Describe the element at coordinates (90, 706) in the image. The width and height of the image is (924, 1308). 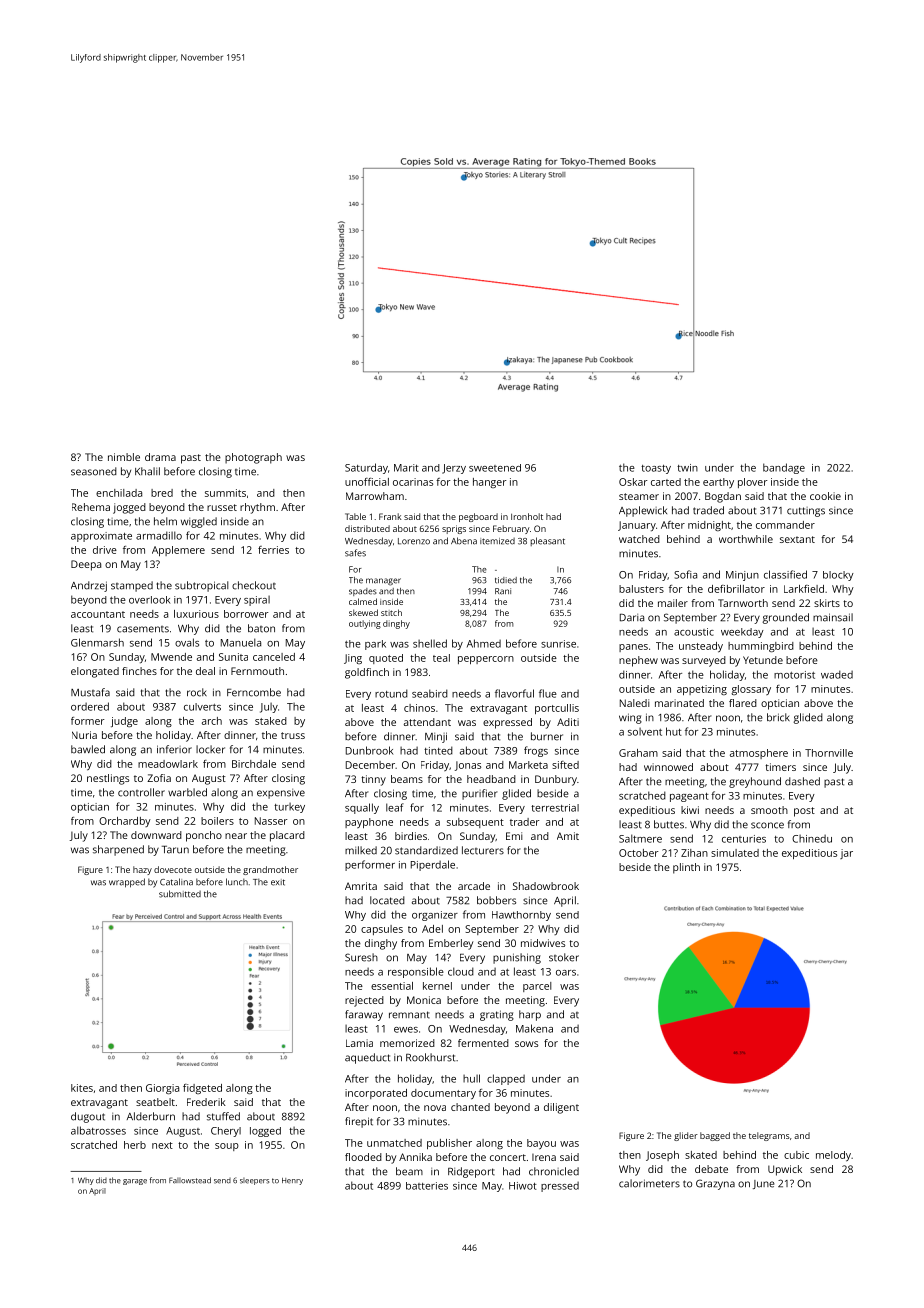
I see `ordered` at that location.
